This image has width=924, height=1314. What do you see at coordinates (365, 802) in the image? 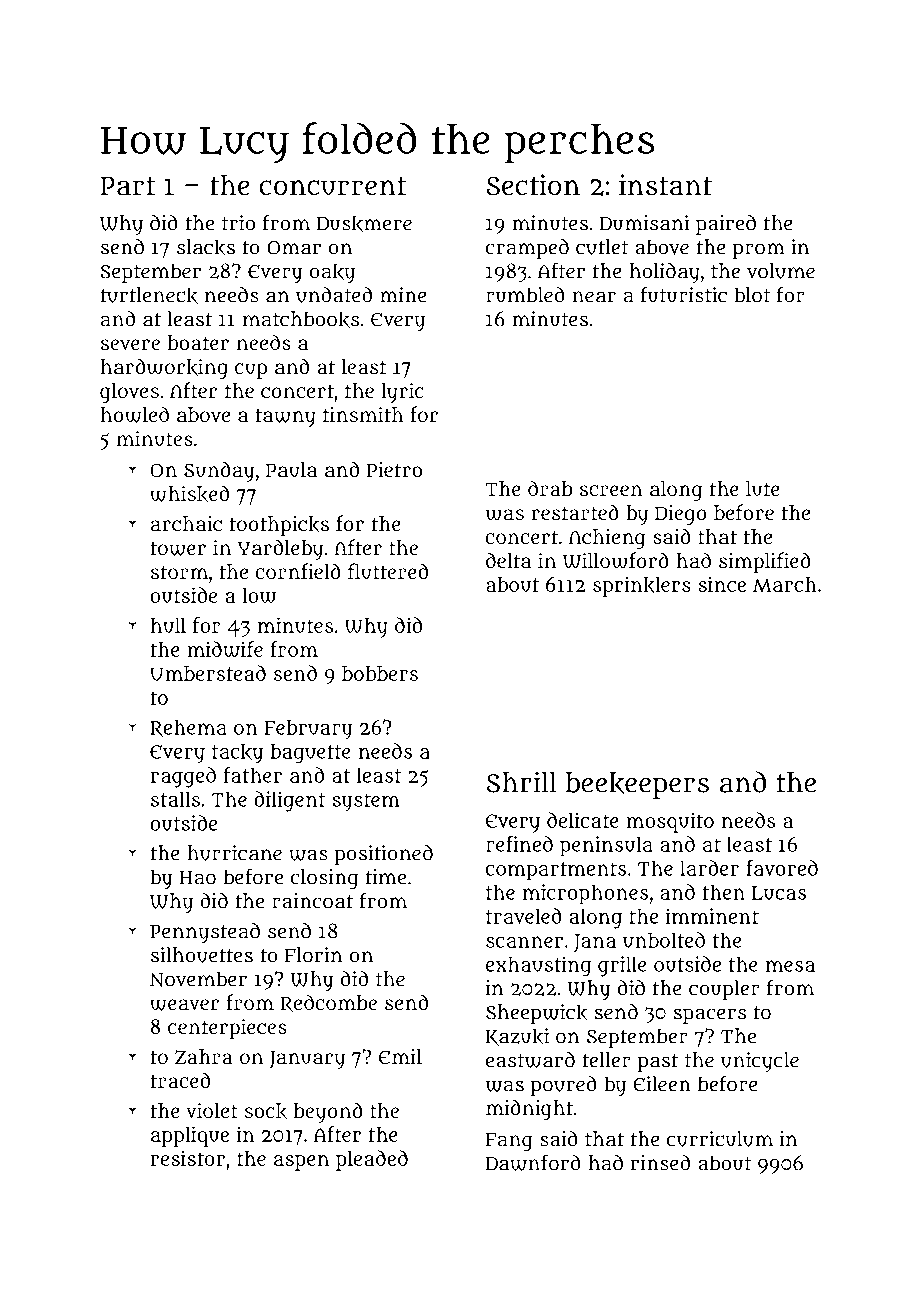
I see `system` at bounding box center [365, 802].
